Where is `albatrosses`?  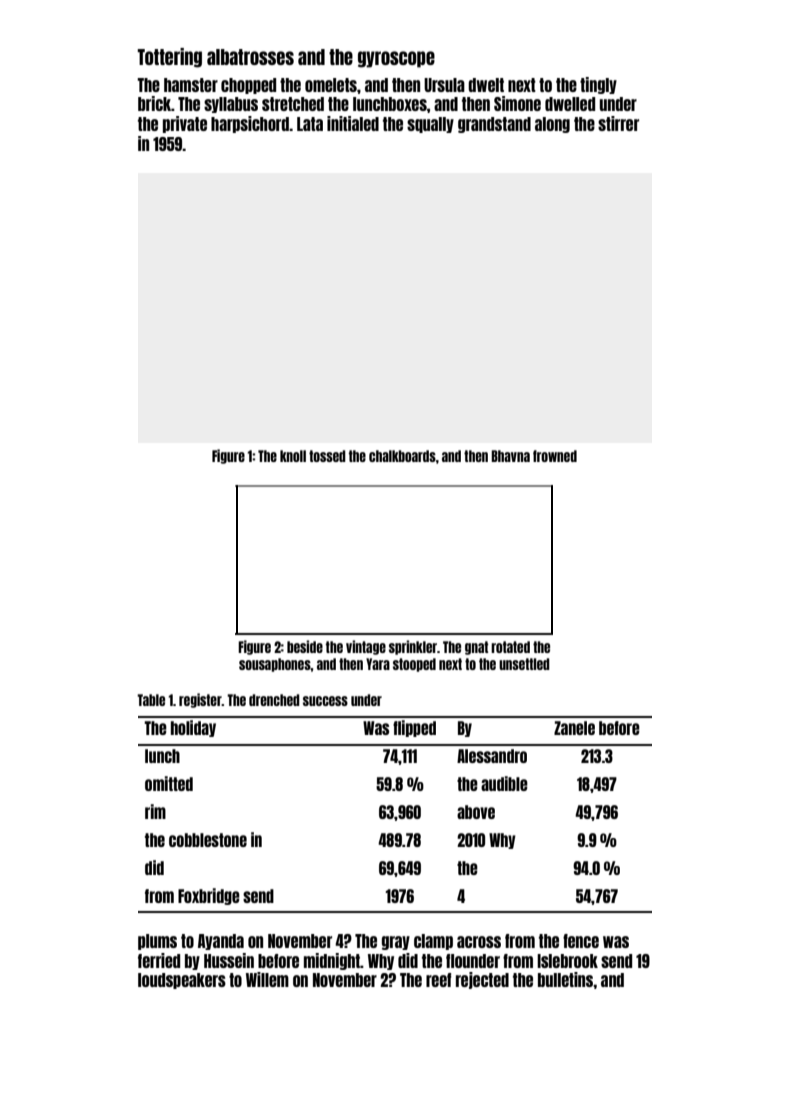 albatrosses is located at coordinates (250, 57).
